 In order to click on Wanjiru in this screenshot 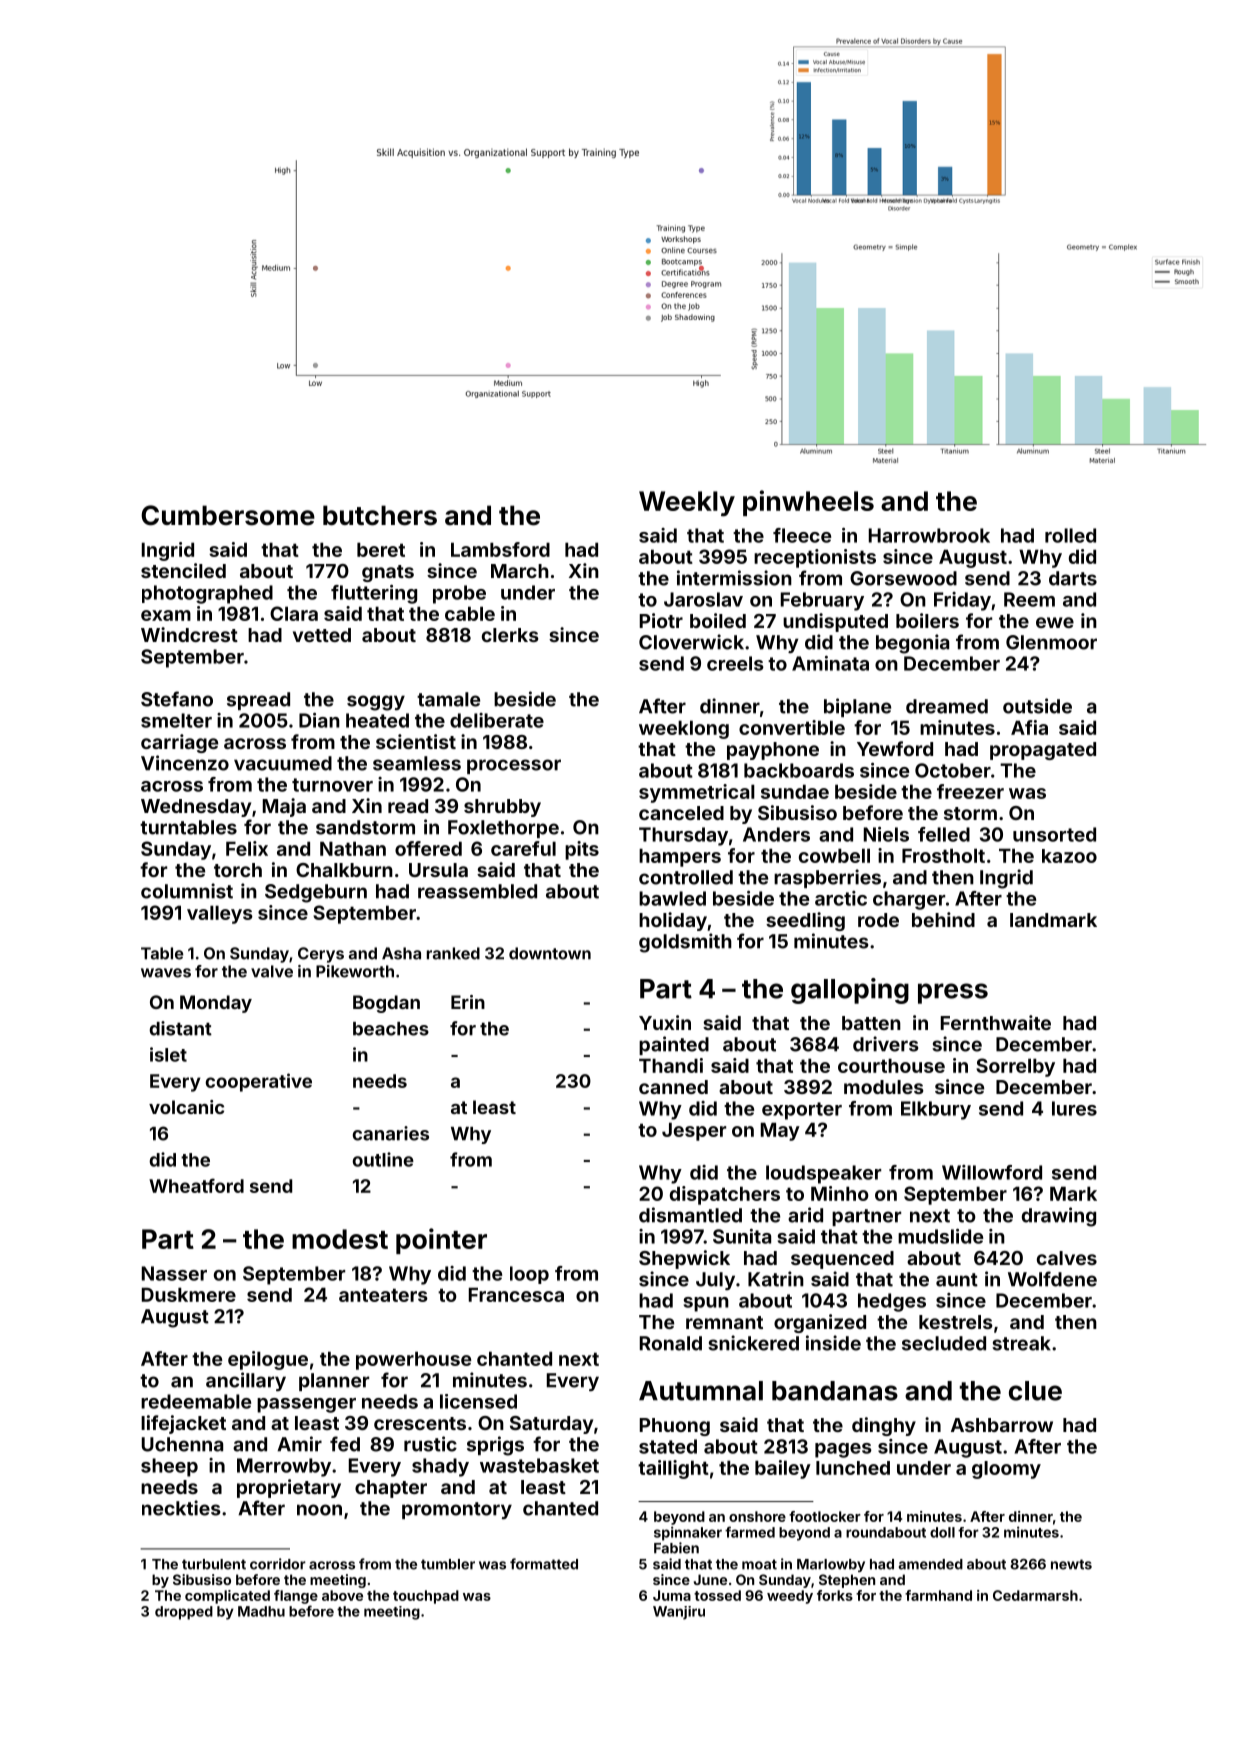, I will do `click(679, 1613)`.
